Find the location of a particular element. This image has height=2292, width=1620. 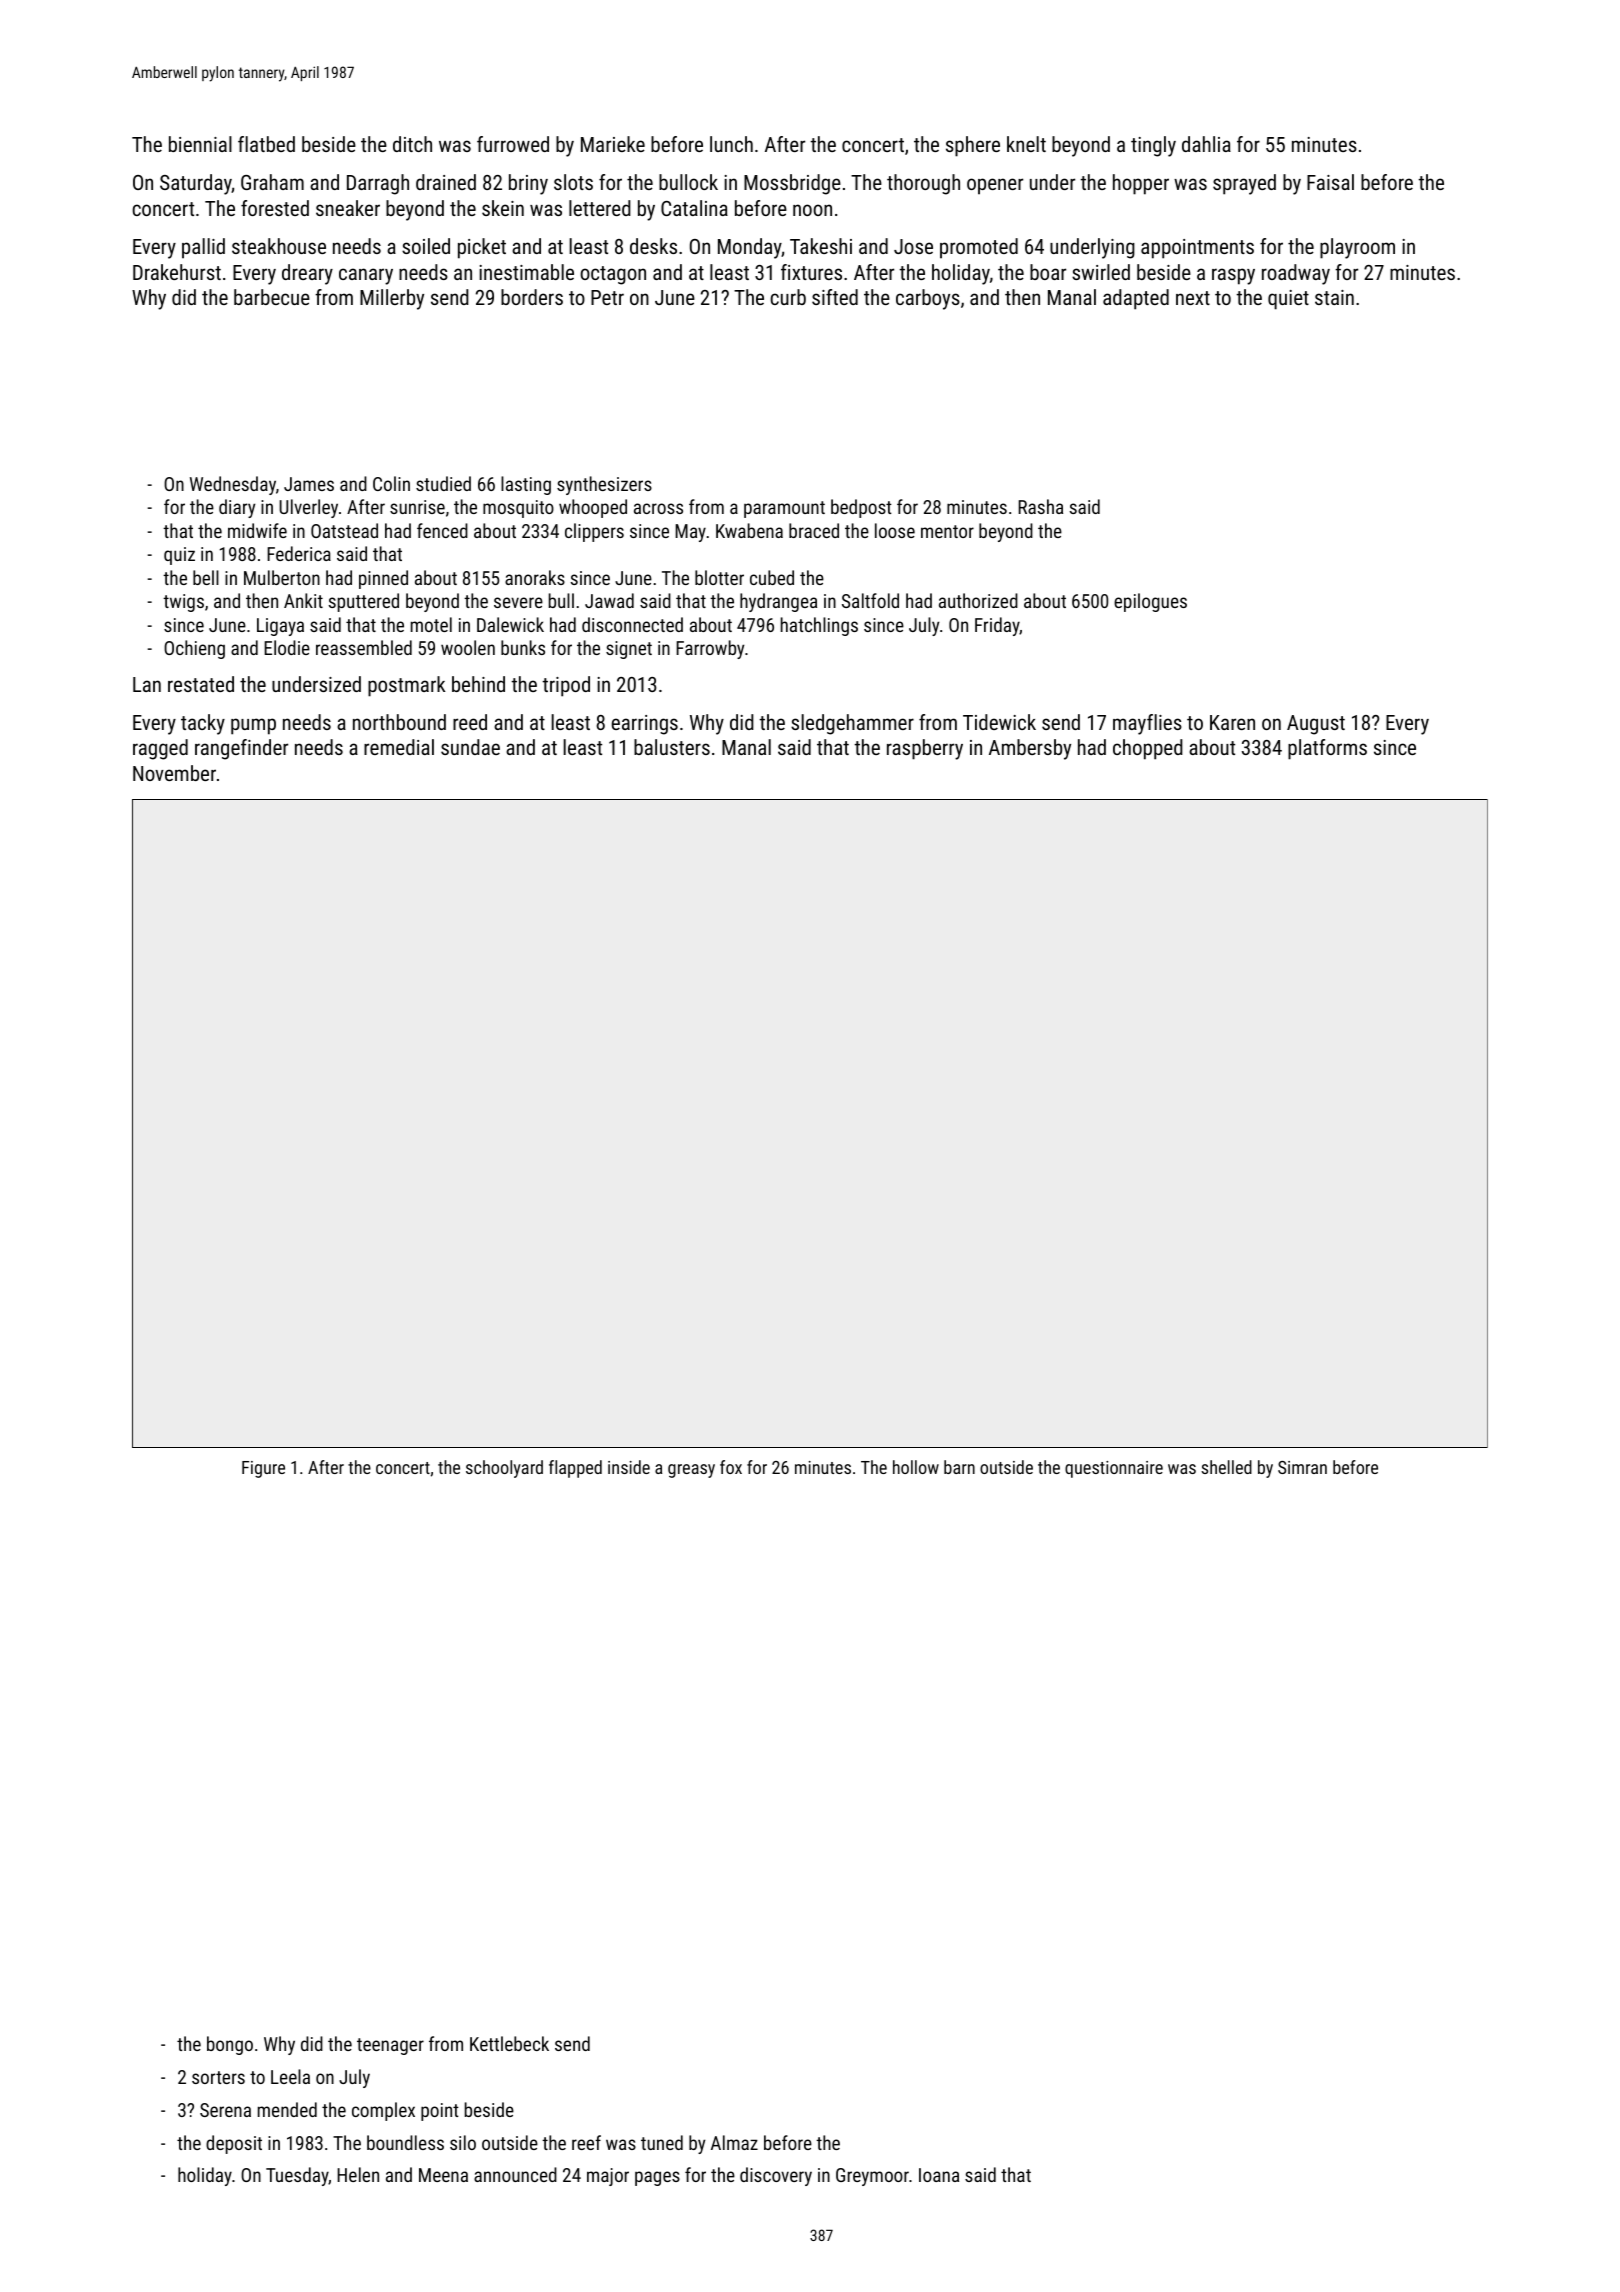

Tuesday is located at coordinates (297, 2176).
